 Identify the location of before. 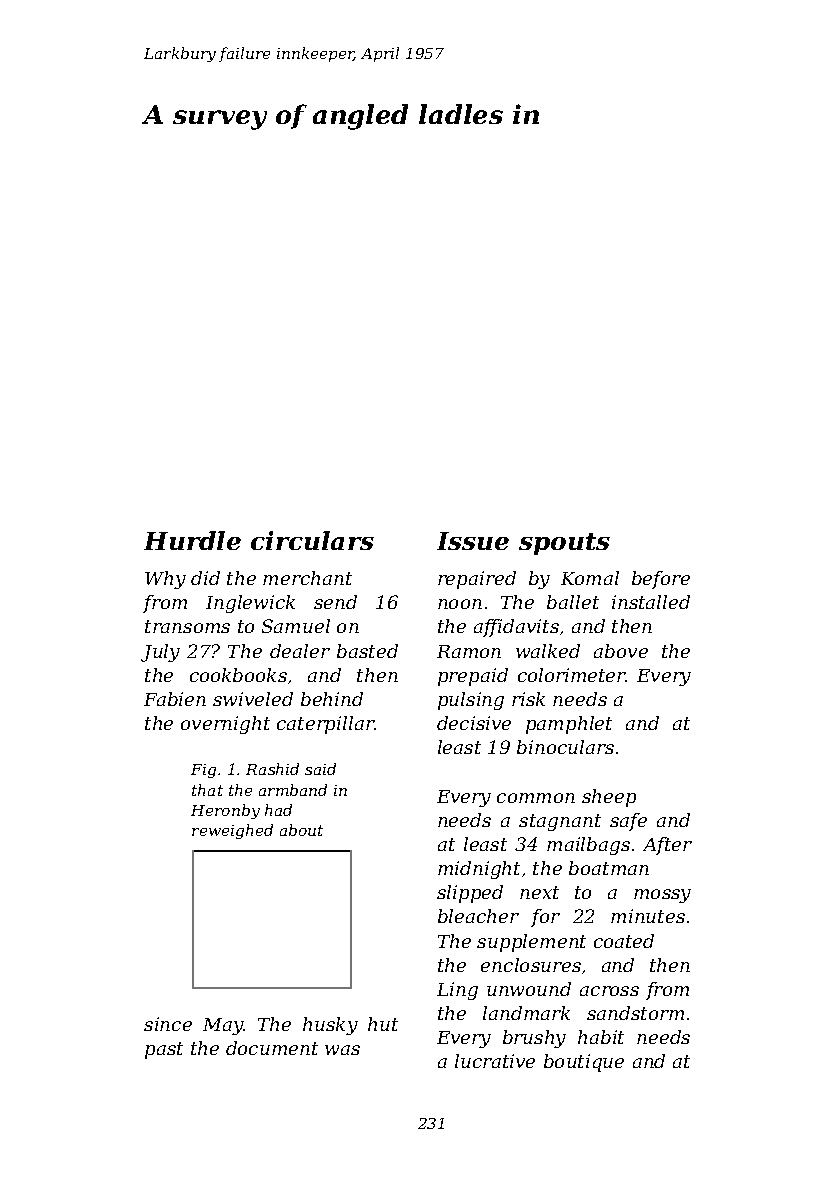
(661, 580).
